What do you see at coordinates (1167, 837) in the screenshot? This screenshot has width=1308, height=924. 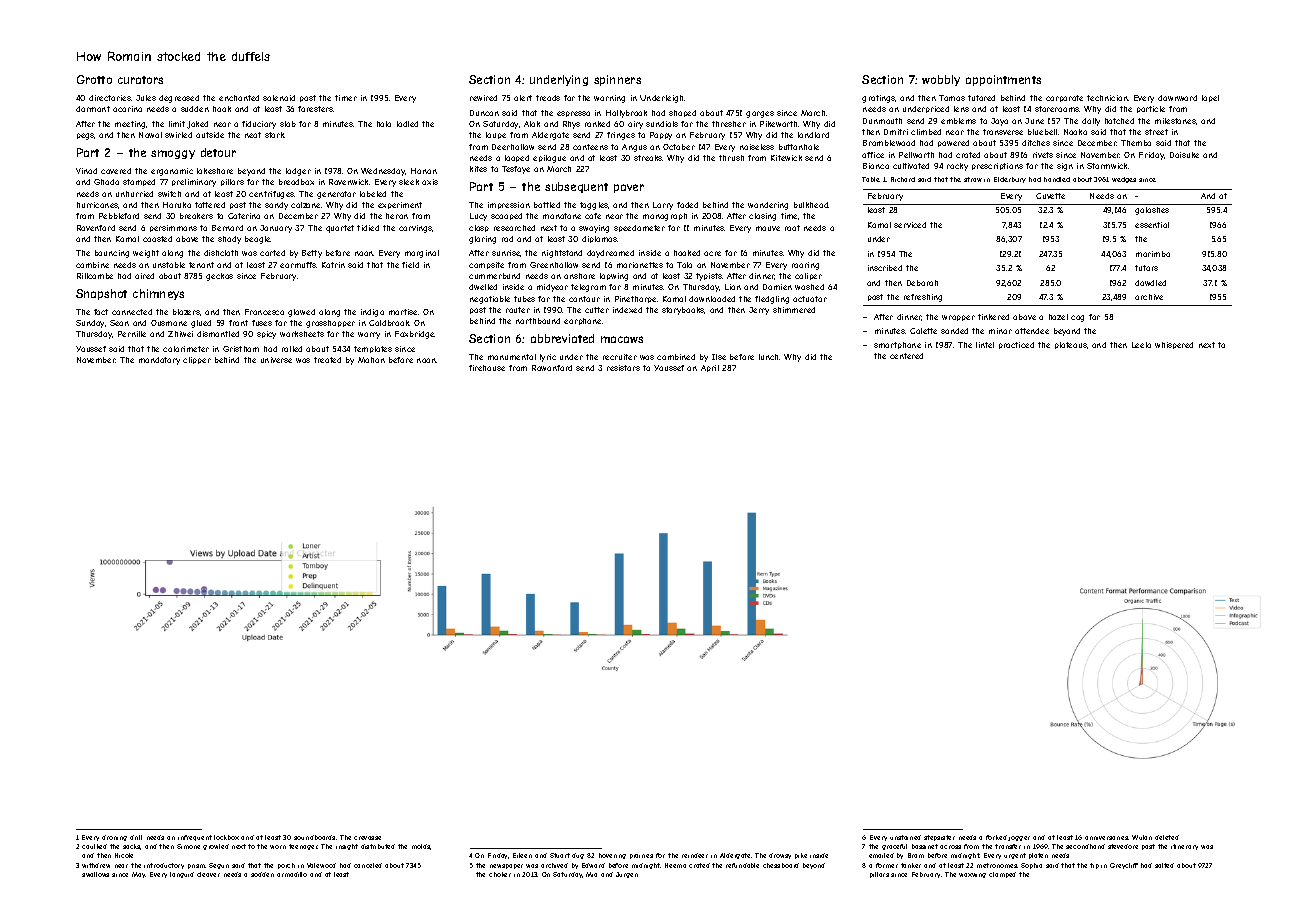 I see `deleted` at bounding box center [1167, 837].
